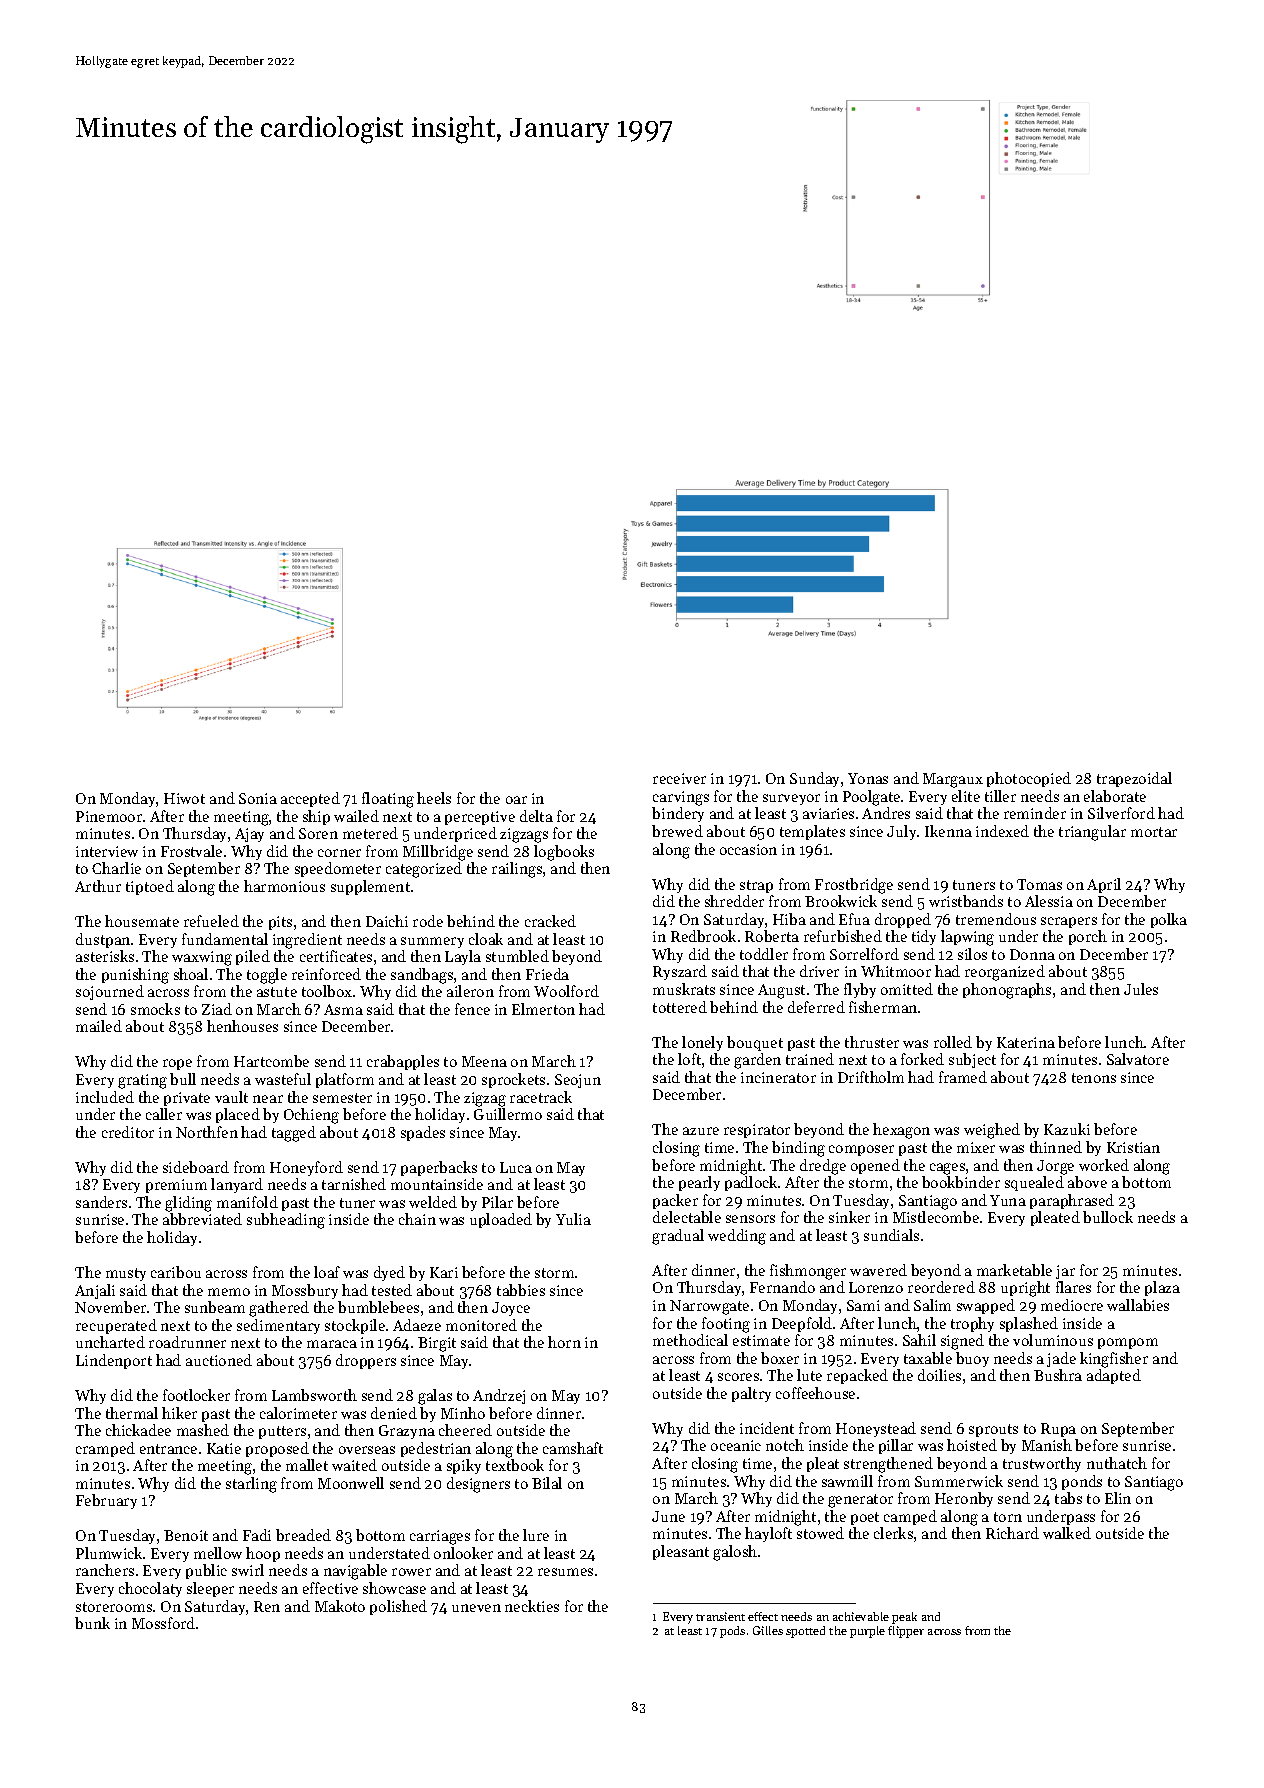 The image size is (1264, 1788). I want to click on wedding, so click(737, 1237).
